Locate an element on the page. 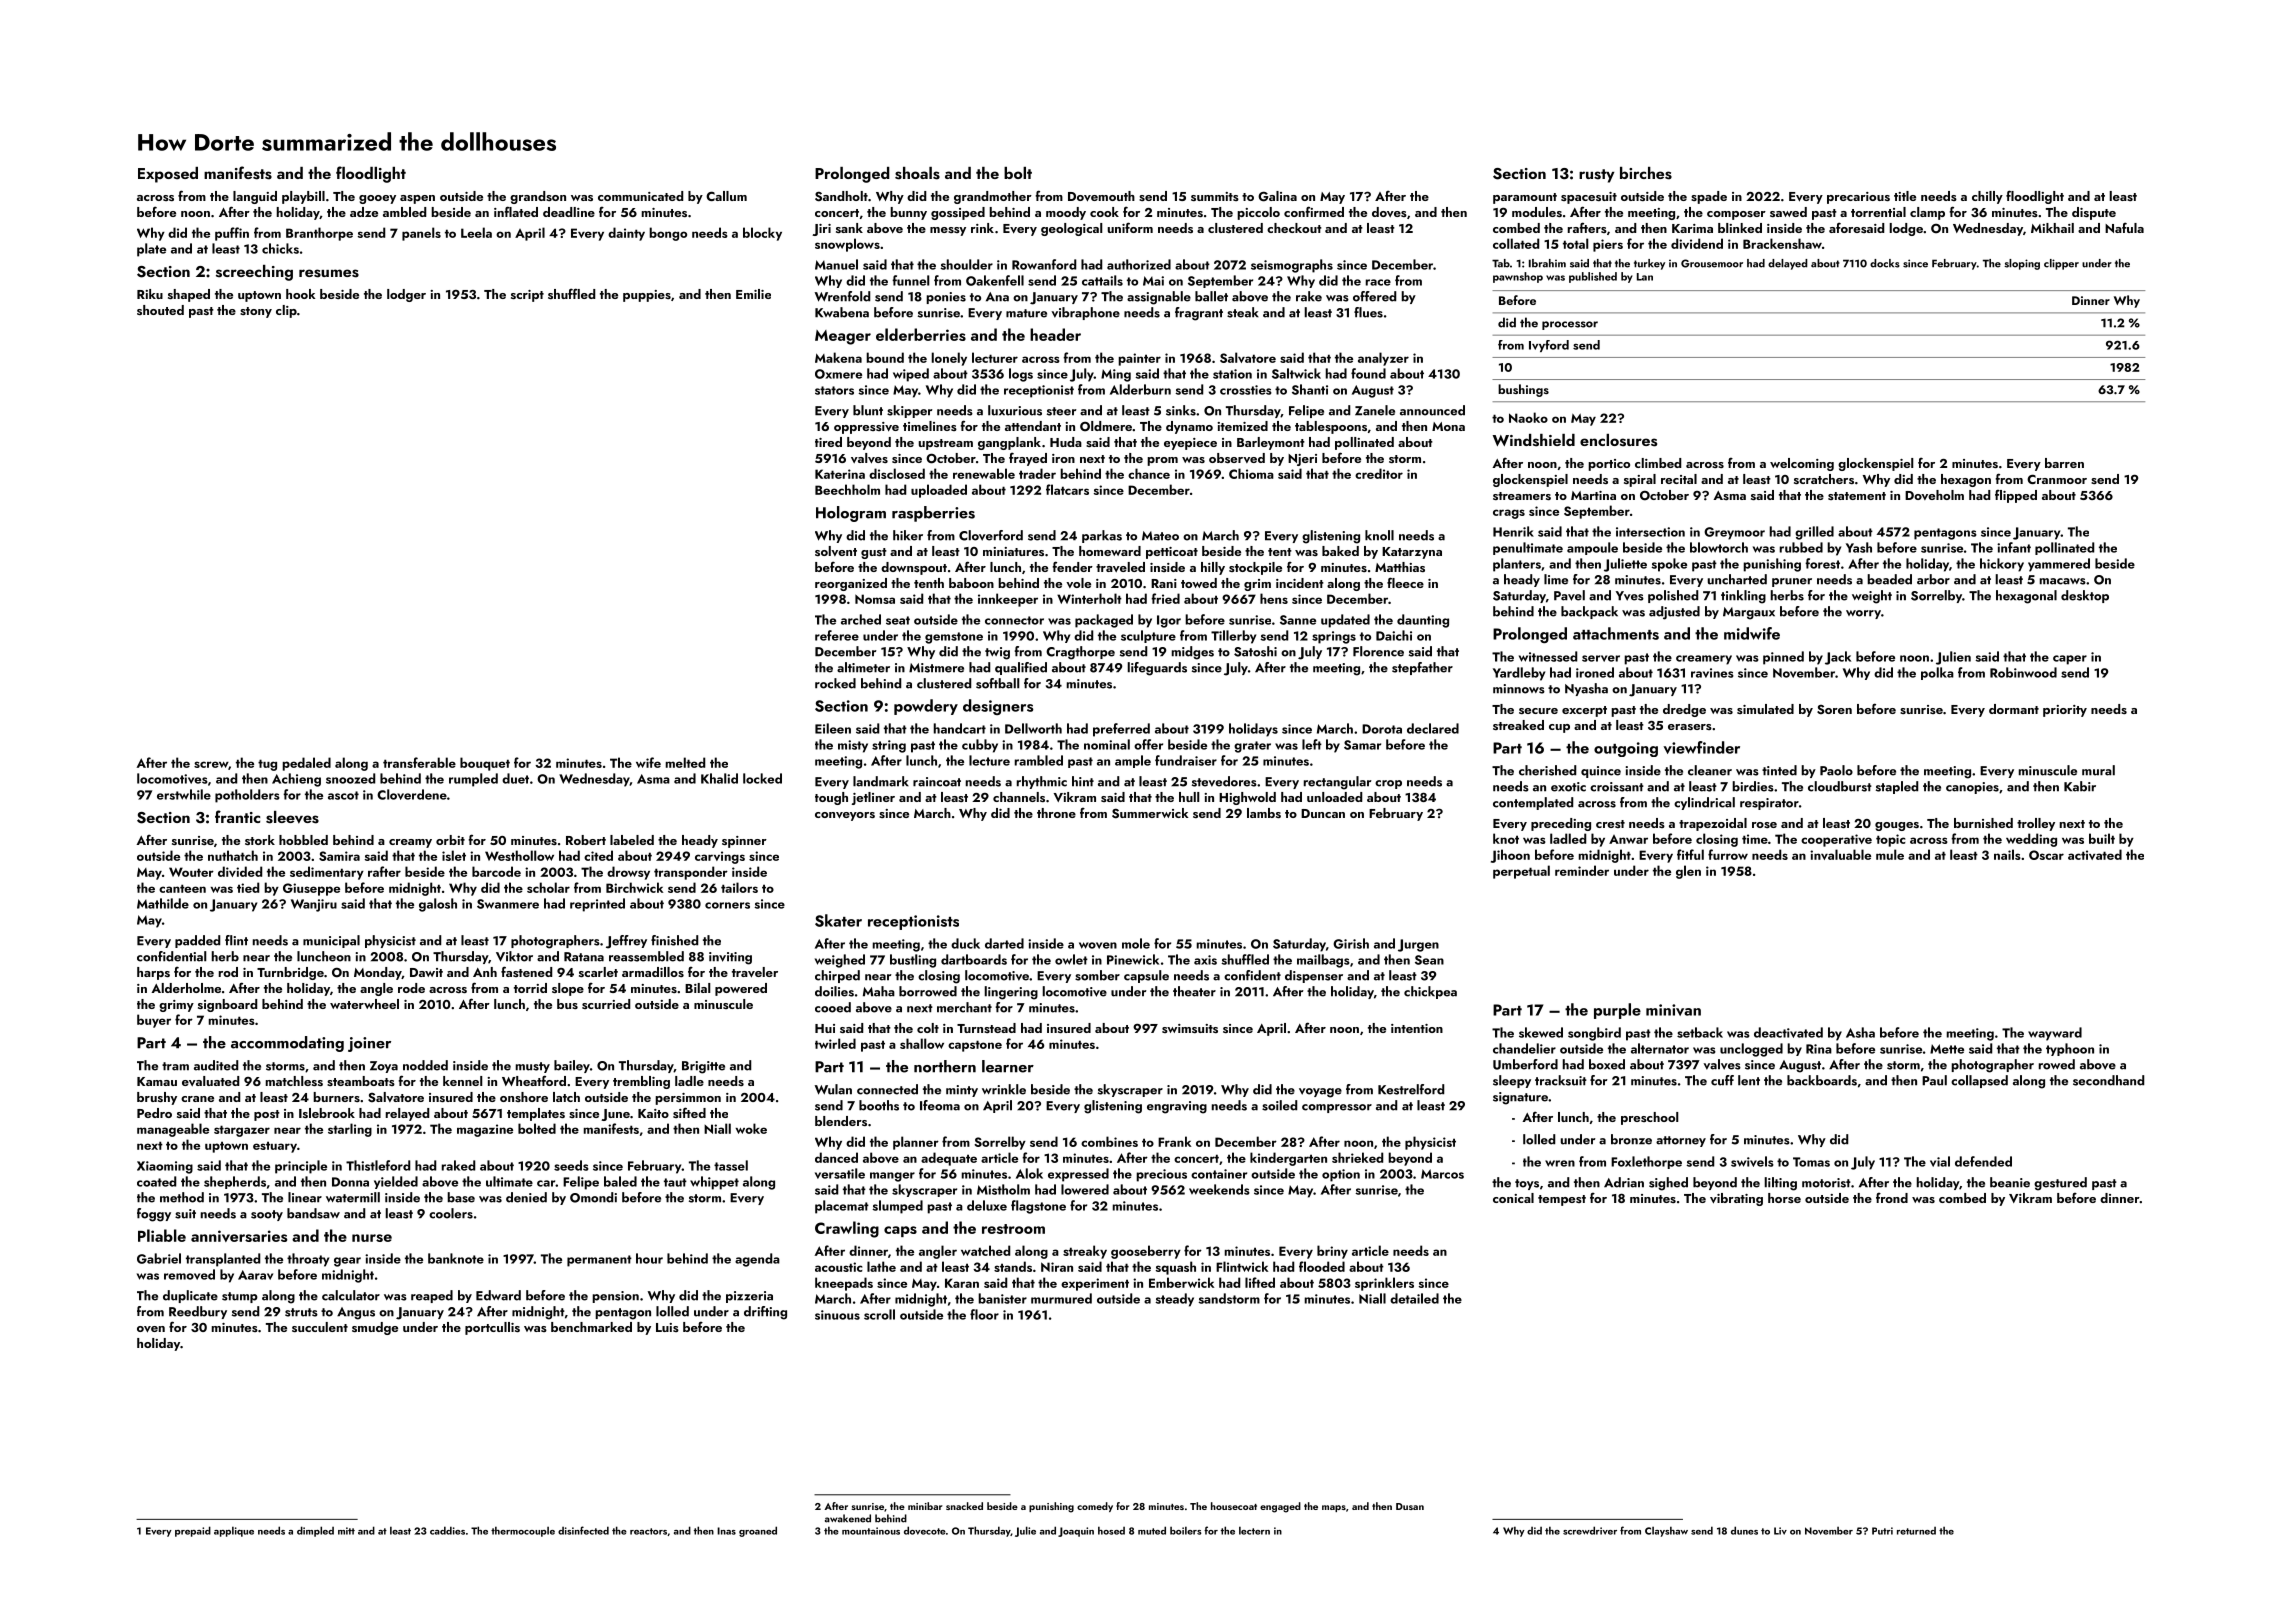  birches is located at coordinates (1646, 173).
